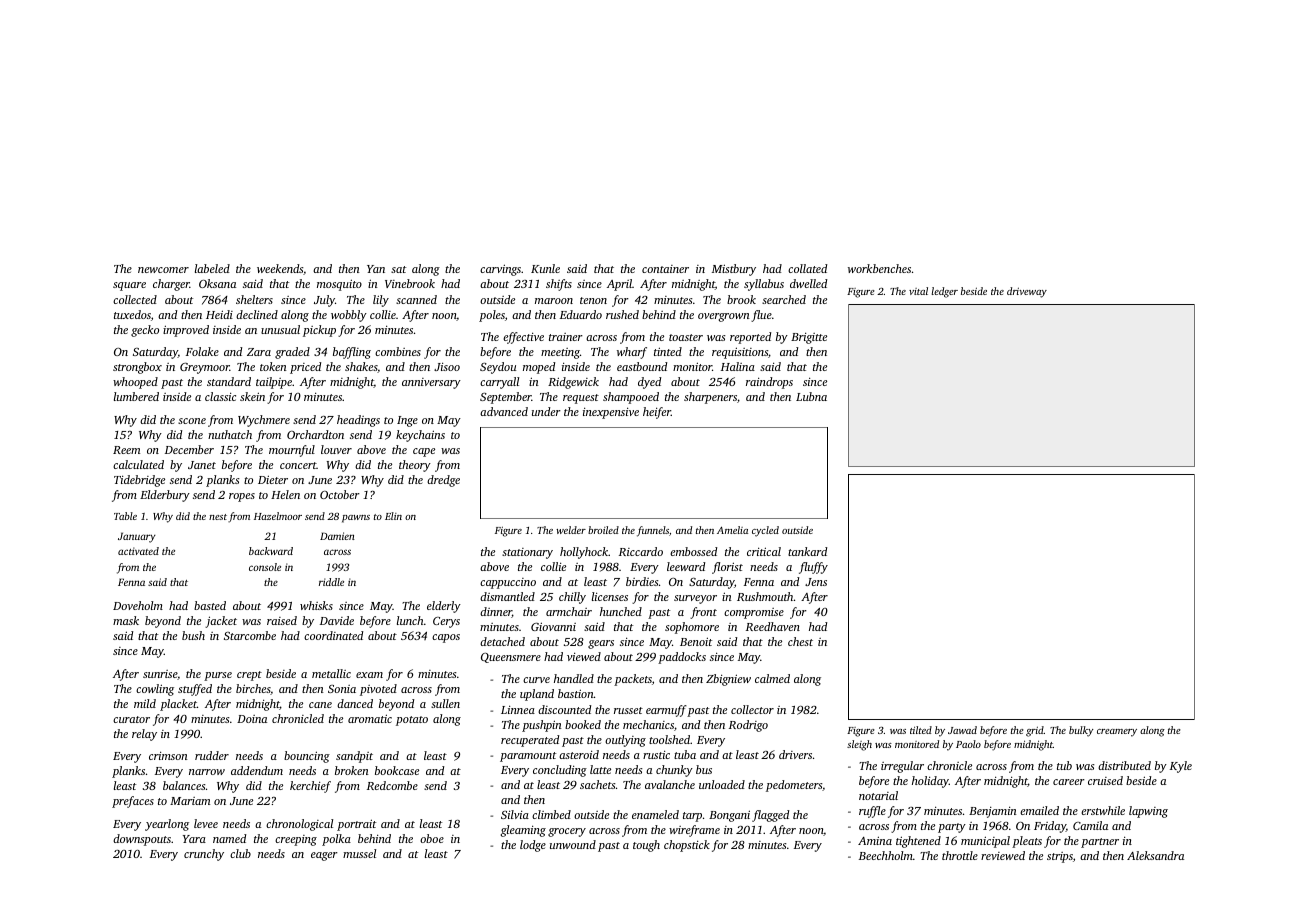  What do you see at coordinates (432, 838) in the screenshot?
I see `oboe` at bounding box center [432, 838].
